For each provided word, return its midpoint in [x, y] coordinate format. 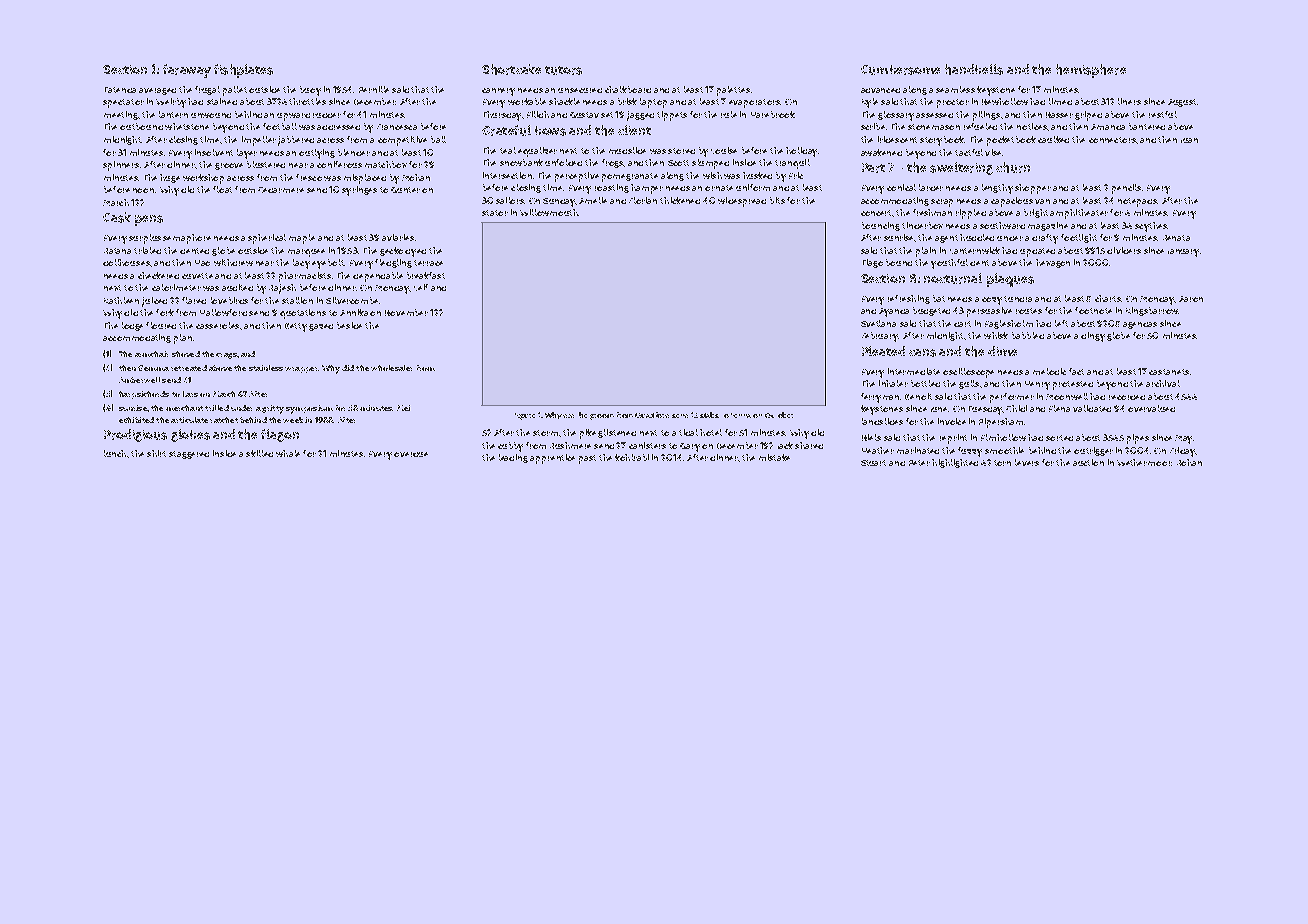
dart [962, 324]
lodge [132, 326]
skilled [259, 453]
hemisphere [1091, 71]
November [406, 312]
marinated [918, 450]
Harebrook [773, 114]
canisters [647, 445]
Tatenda [120, 90]
